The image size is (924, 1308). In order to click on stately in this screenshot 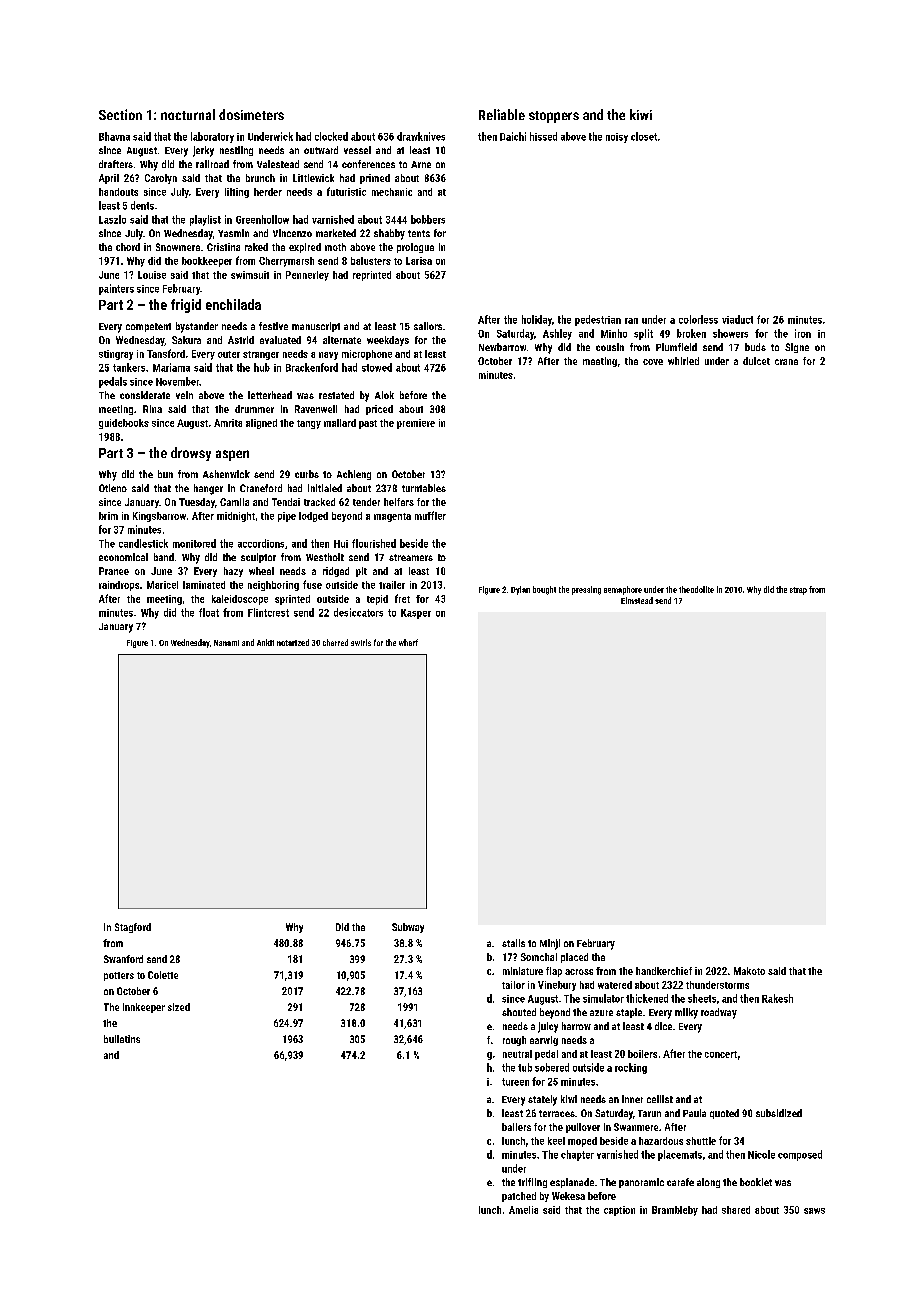, I will do `click(542, 1100)`.
